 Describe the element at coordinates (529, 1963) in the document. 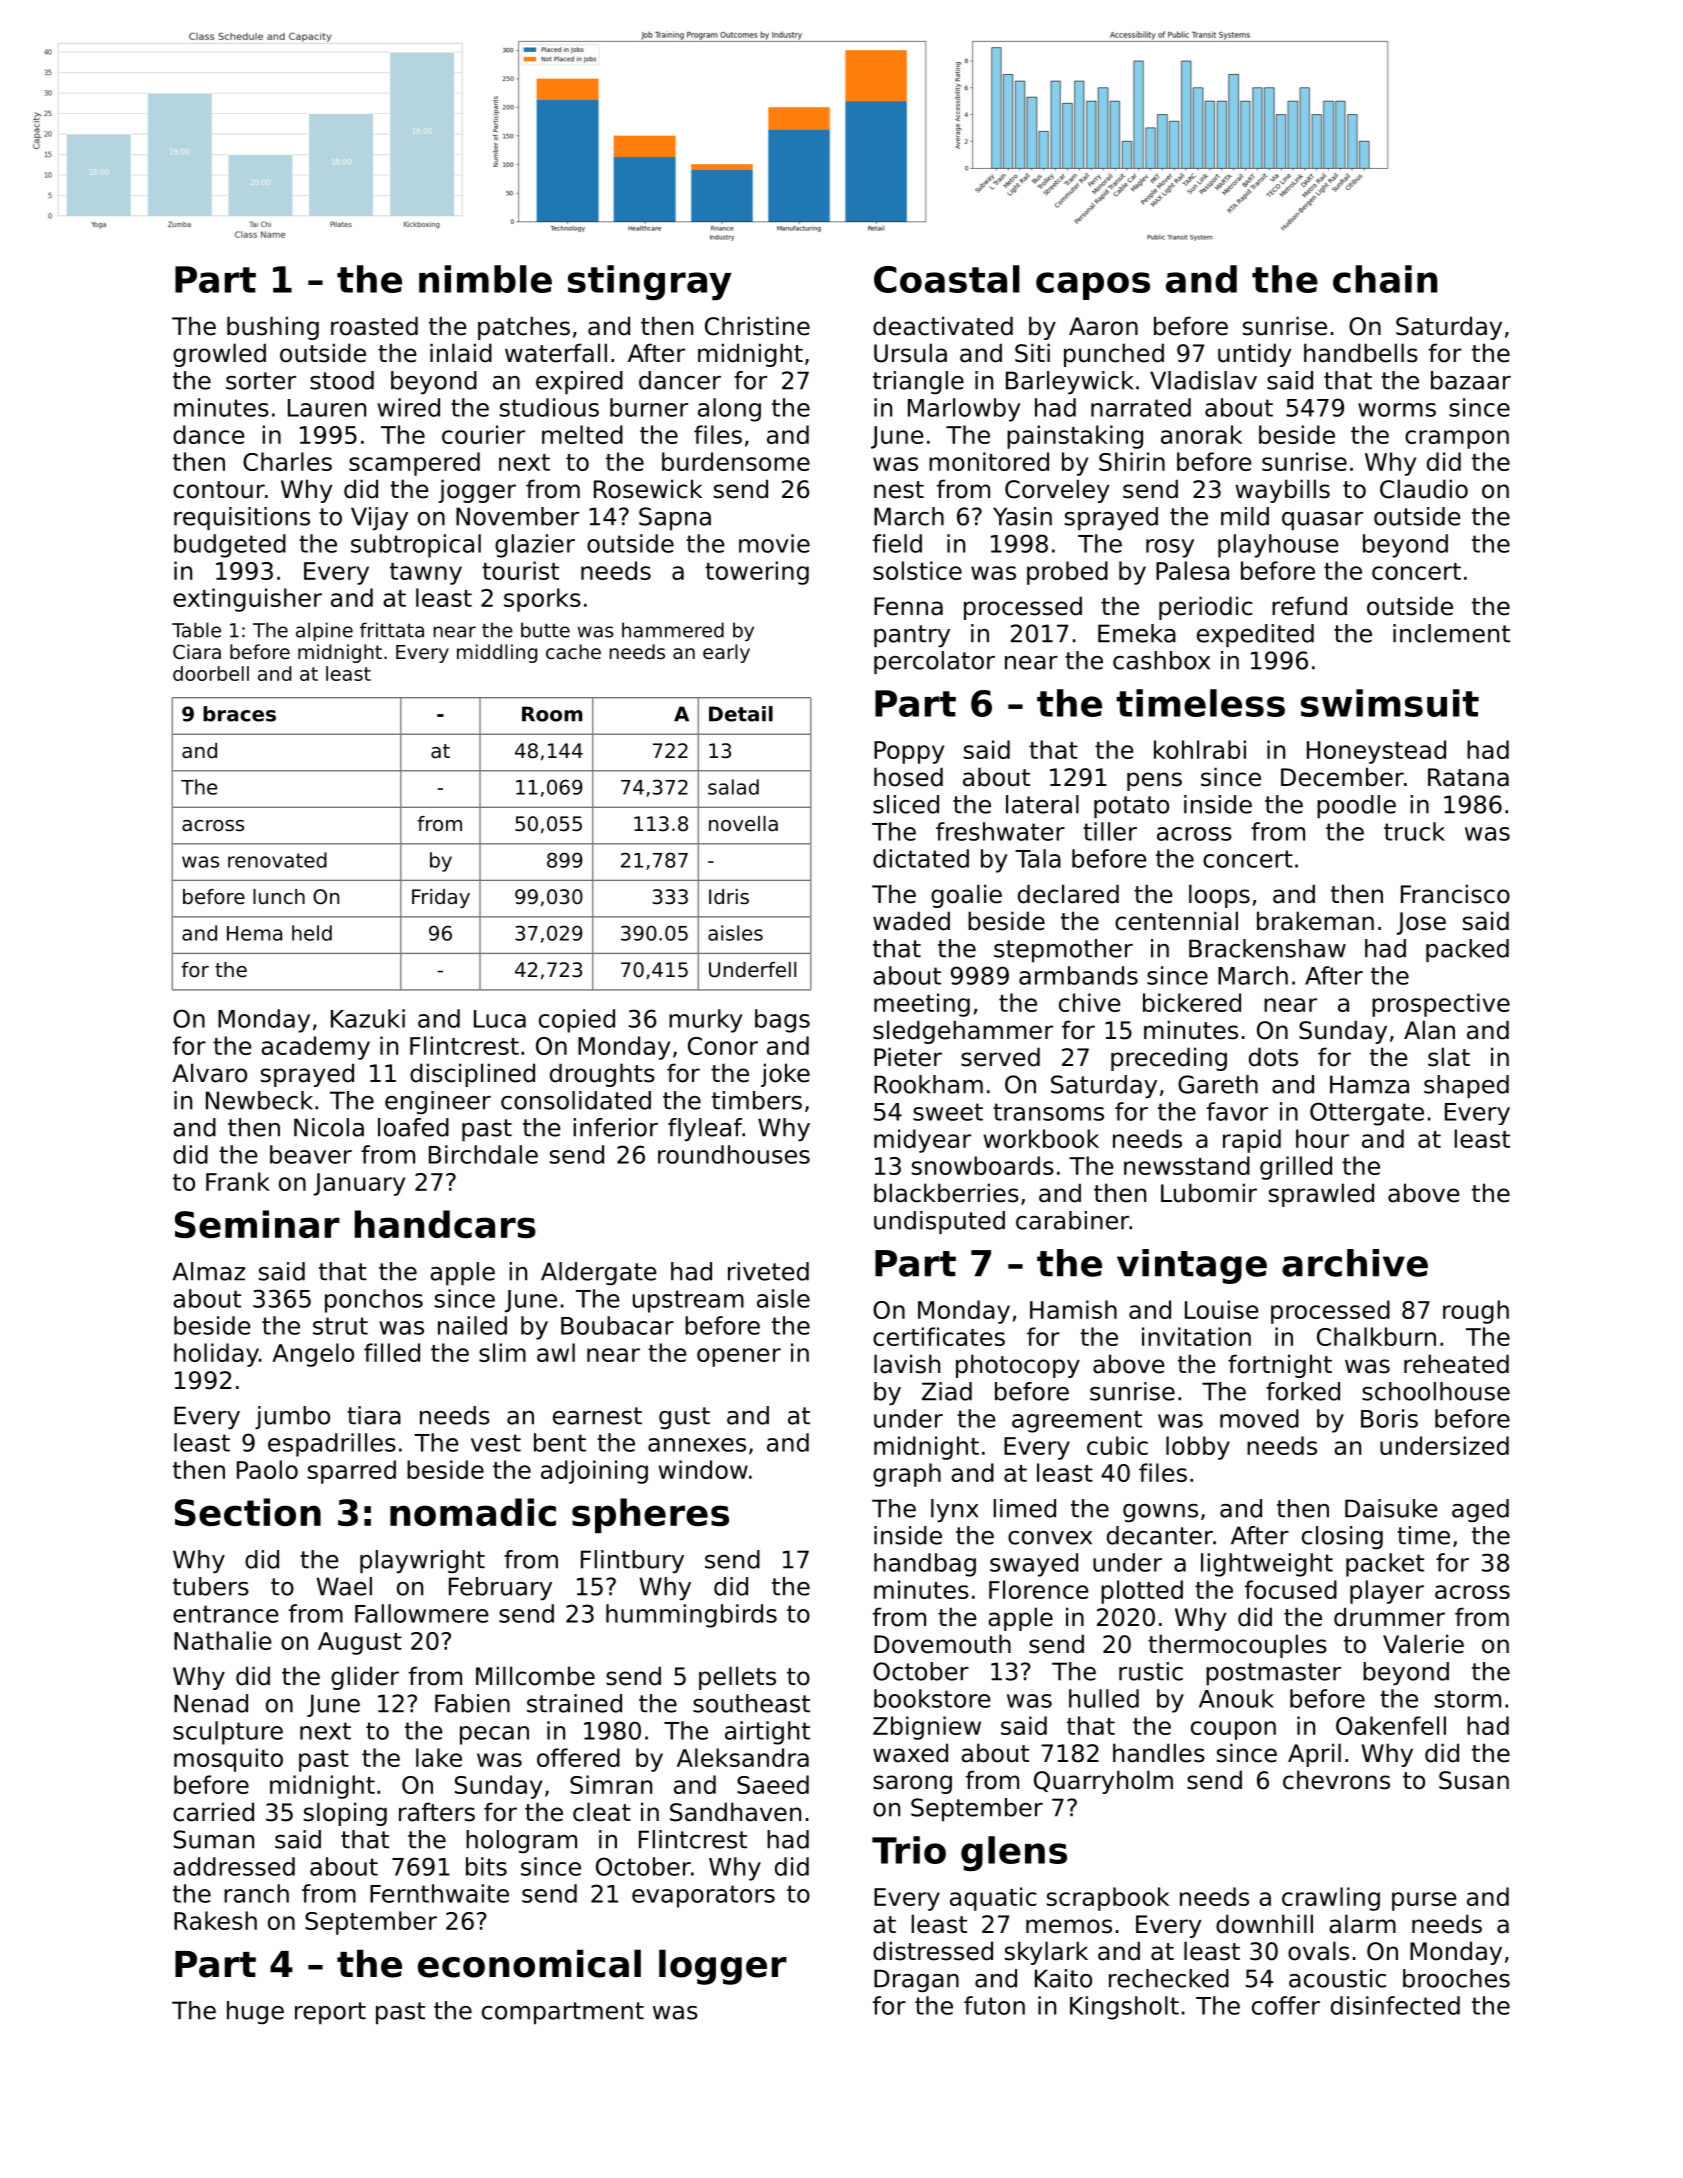

I see `economical` at that location.
